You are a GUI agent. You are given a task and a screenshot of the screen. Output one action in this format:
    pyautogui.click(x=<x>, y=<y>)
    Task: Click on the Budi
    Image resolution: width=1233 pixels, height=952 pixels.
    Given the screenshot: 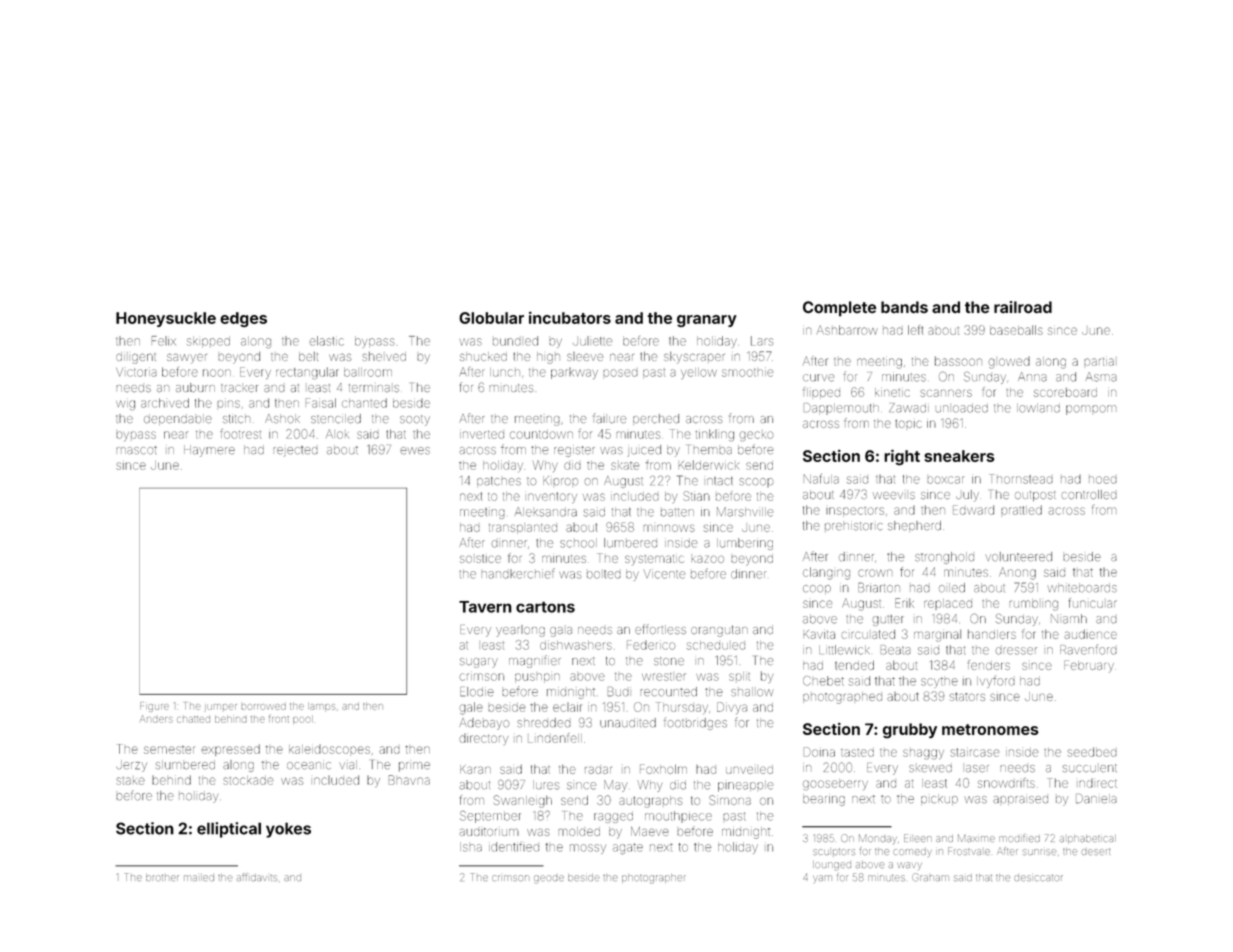 What is the action you would take?
    pyautogui.click(x=618, y=692)
